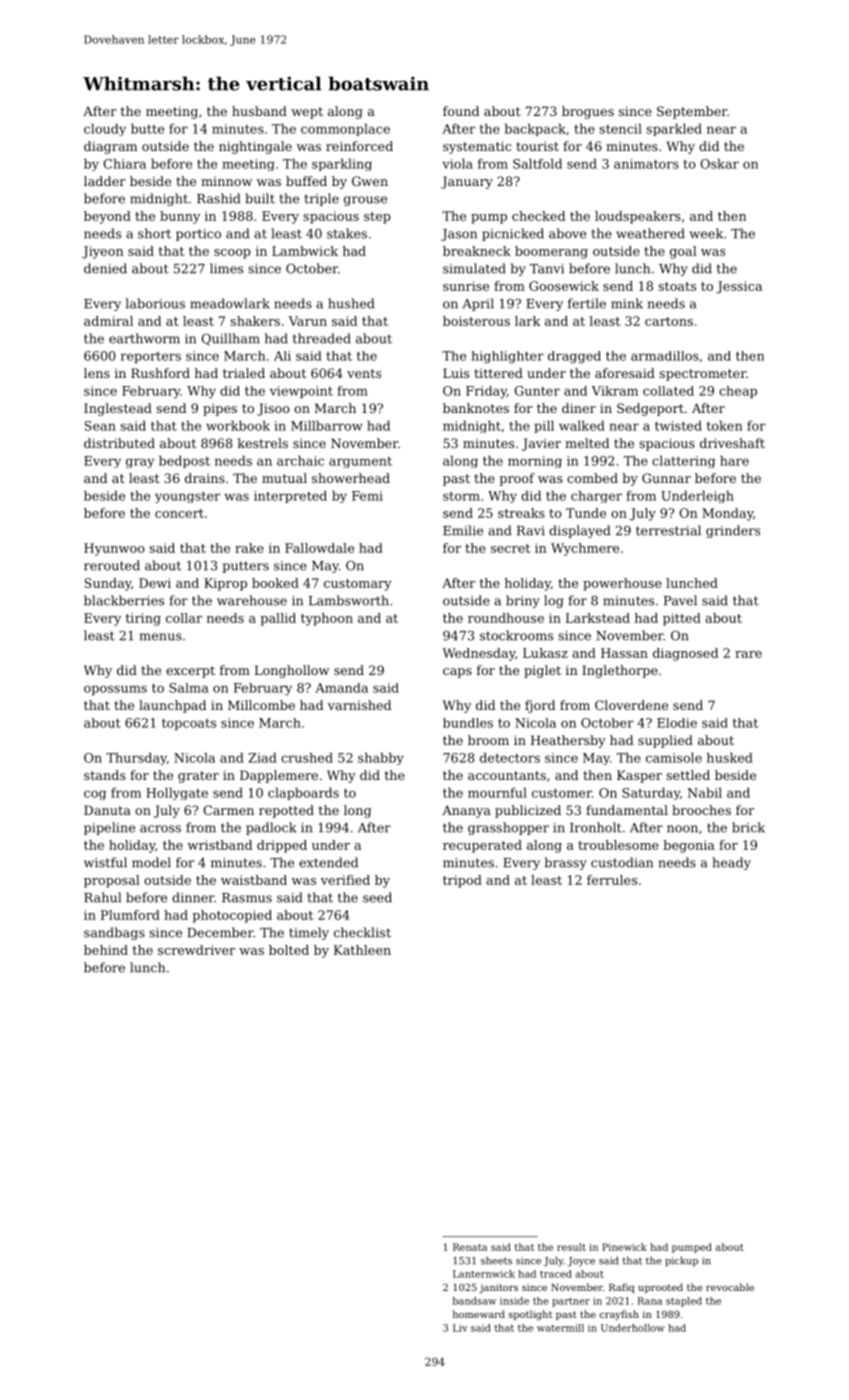 The image size is (849, 1400). What do you see at coordinates (190, 672) in the screenshot?
I see `excerpt` at bounding box center [190, 672].
